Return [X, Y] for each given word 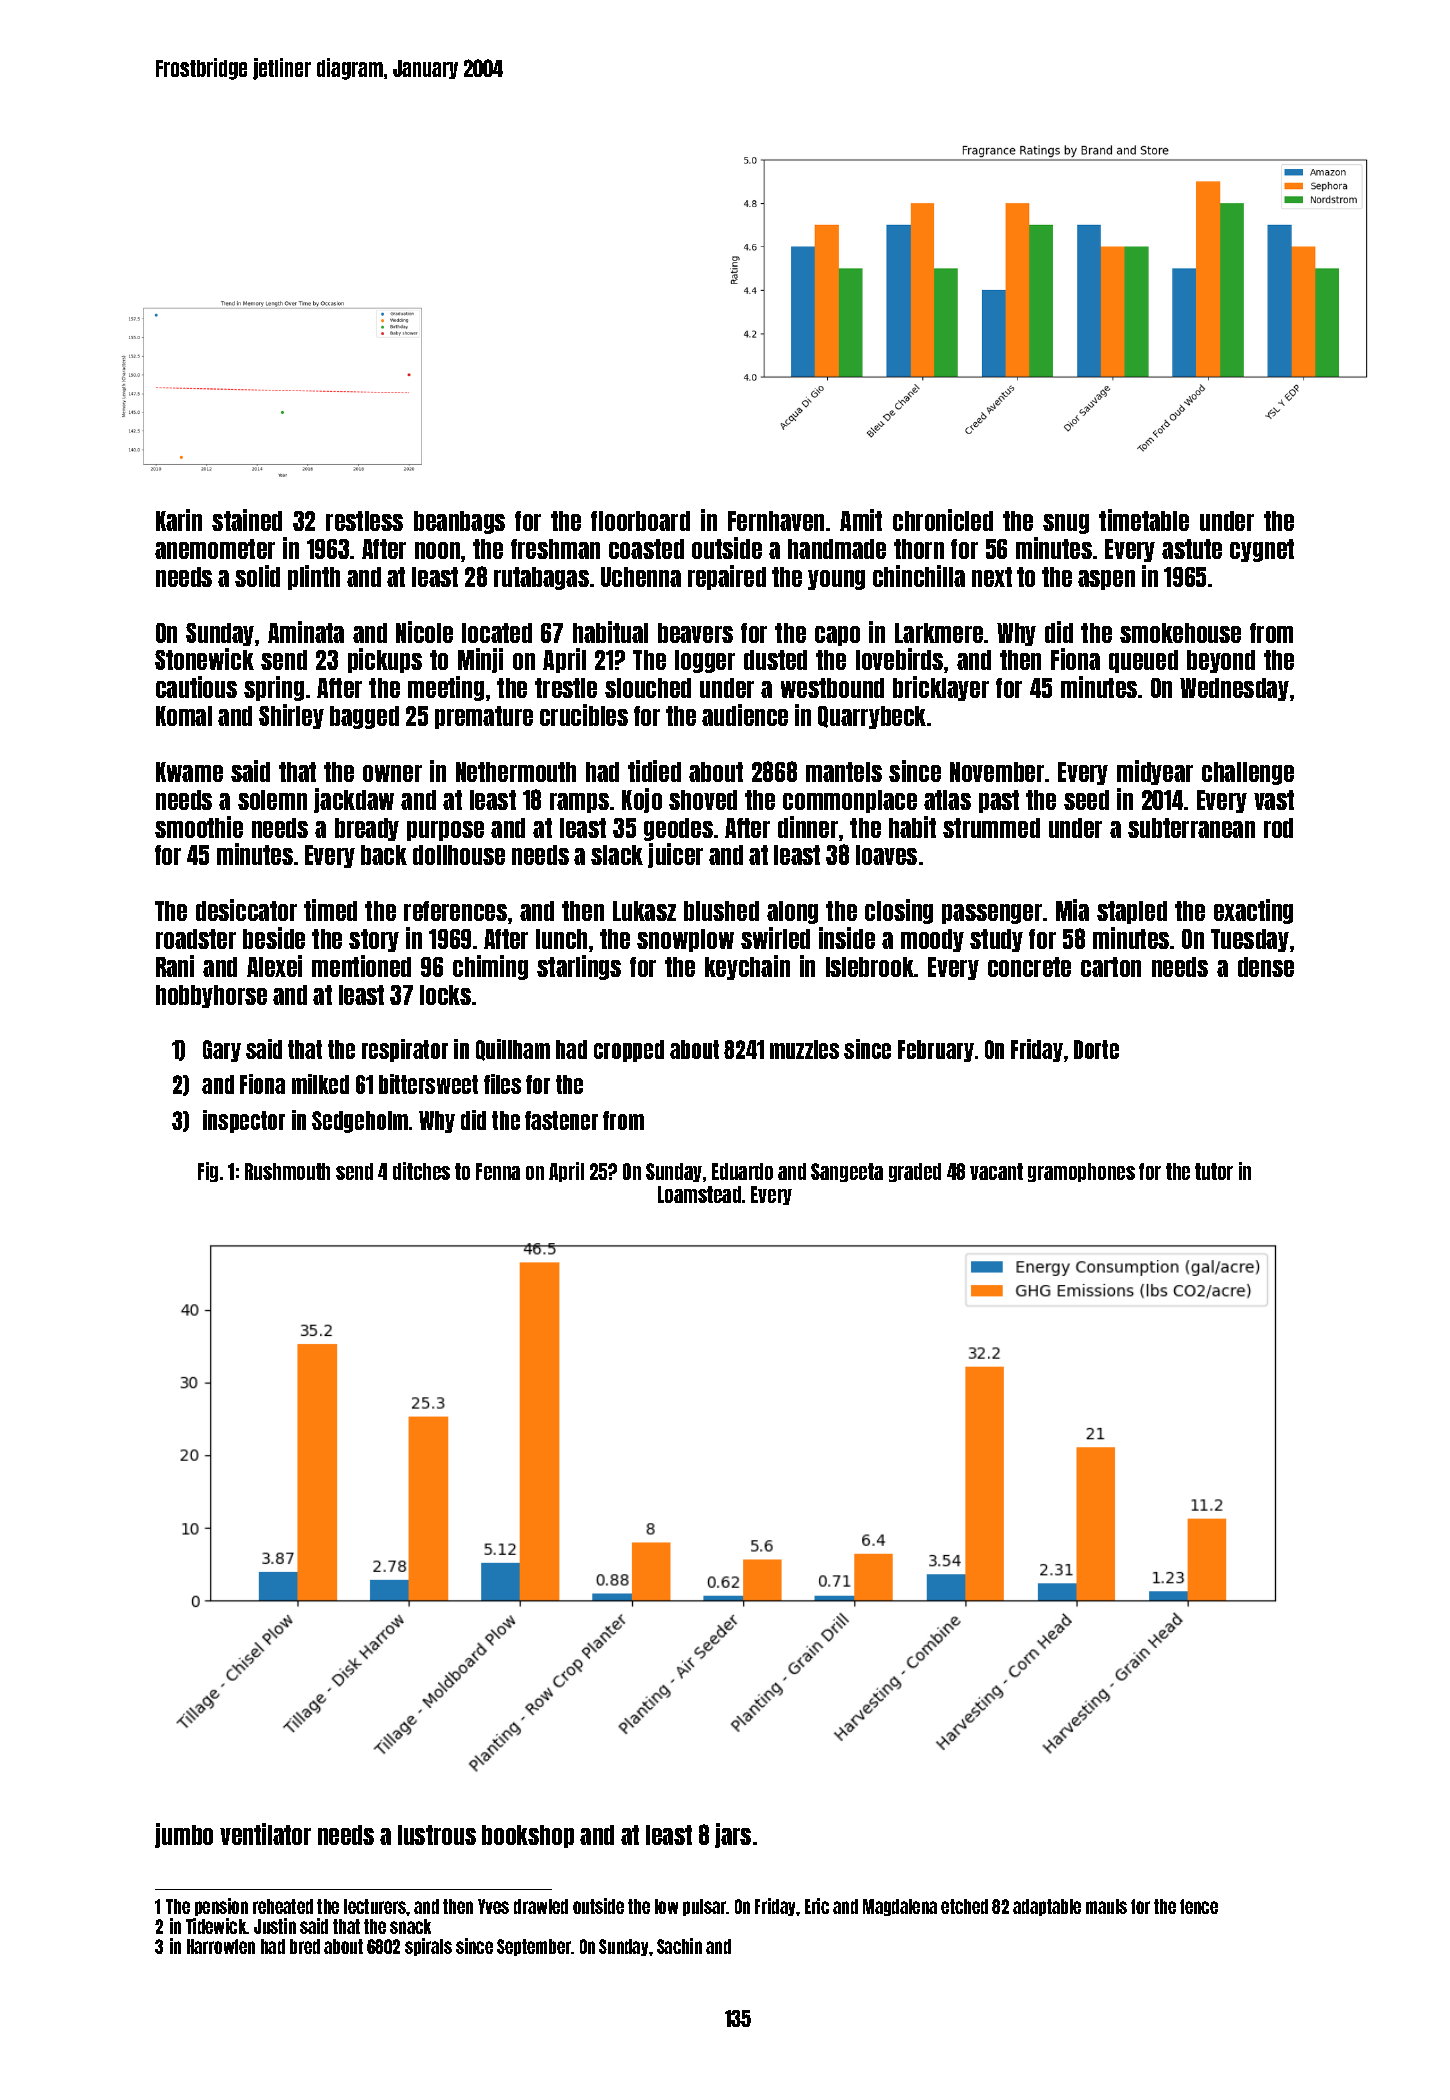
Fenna [498, 1171]
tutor [1214, 1171]
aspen [1106, 580]
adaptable [1047, 1907]
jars [733, 1835]
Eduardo [742, 1171]
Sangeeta [847, 1172]
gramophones [1081, 1172]
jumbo [184, 1835]
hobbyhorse [211, 996]
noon [437, 550]
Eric [817, 1906]
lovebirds [899, 659]
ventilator [265, 1834]
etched [964, 1906]
